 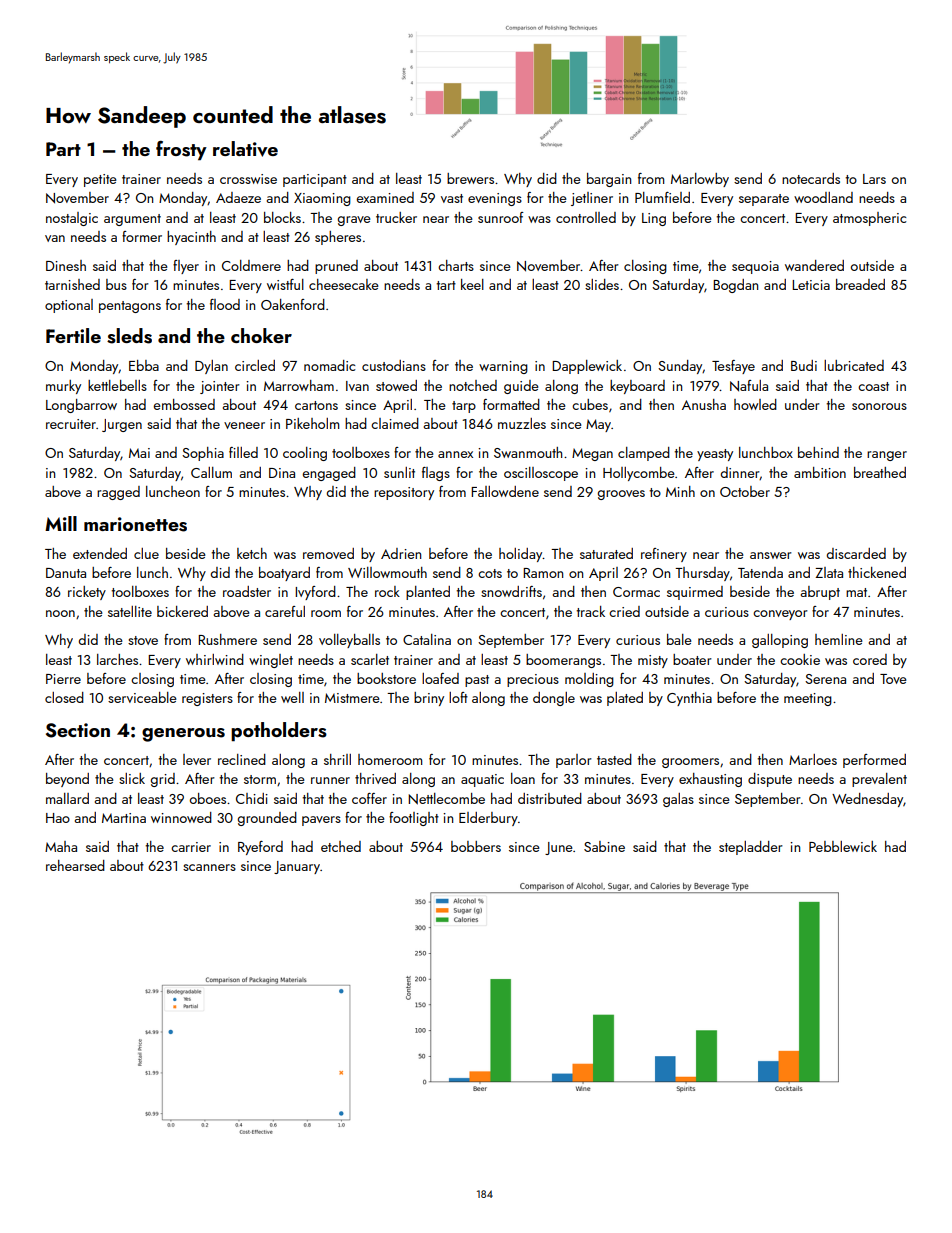 I want to click on recruiter, so click(x=71, y=424).
